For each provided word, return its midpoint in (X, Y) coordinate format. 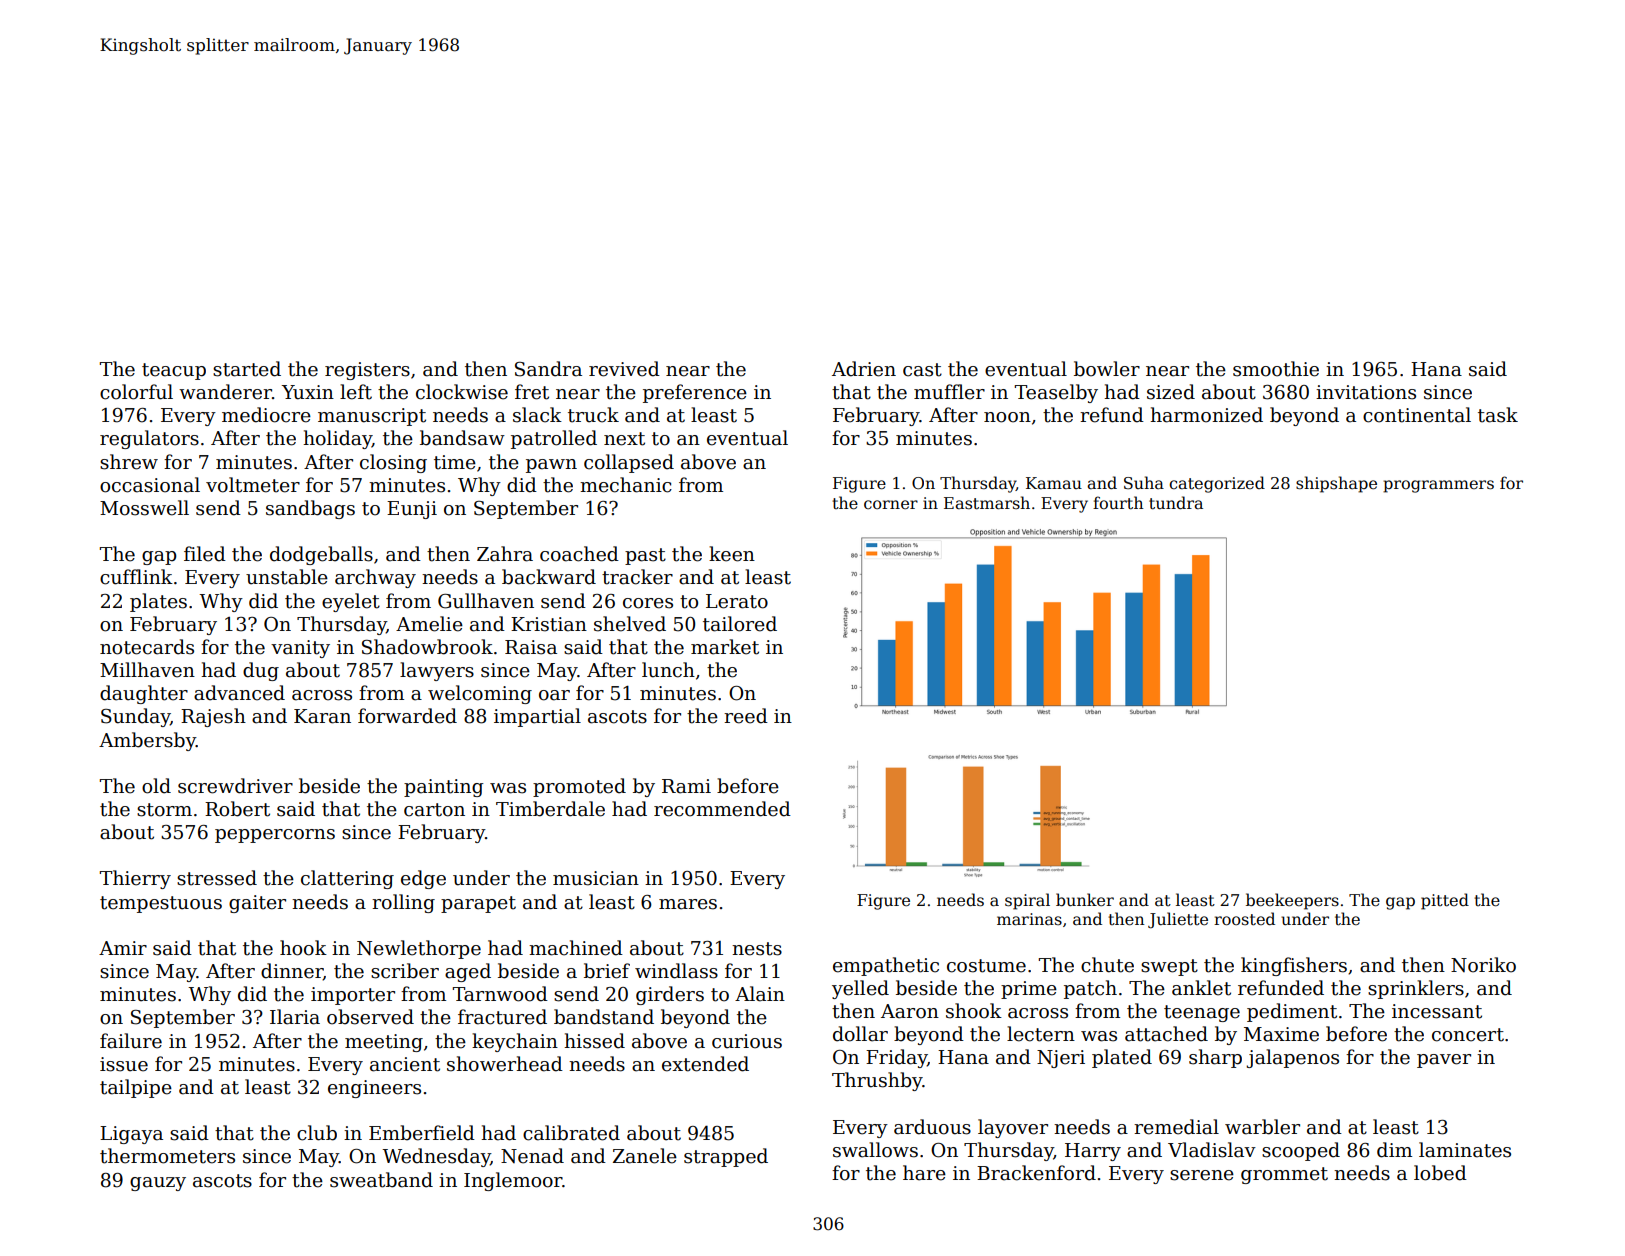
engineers (374, 1089)
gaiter (257, 904)
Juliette (1178, 920)
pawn (551, 466)
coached (579, 554)
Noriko (1483, 965)
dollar (860, 1034)
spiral (1027, 901)
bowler (1107, 369)
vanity (300, 649)
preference (695, 393)
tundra (1176, 503)
